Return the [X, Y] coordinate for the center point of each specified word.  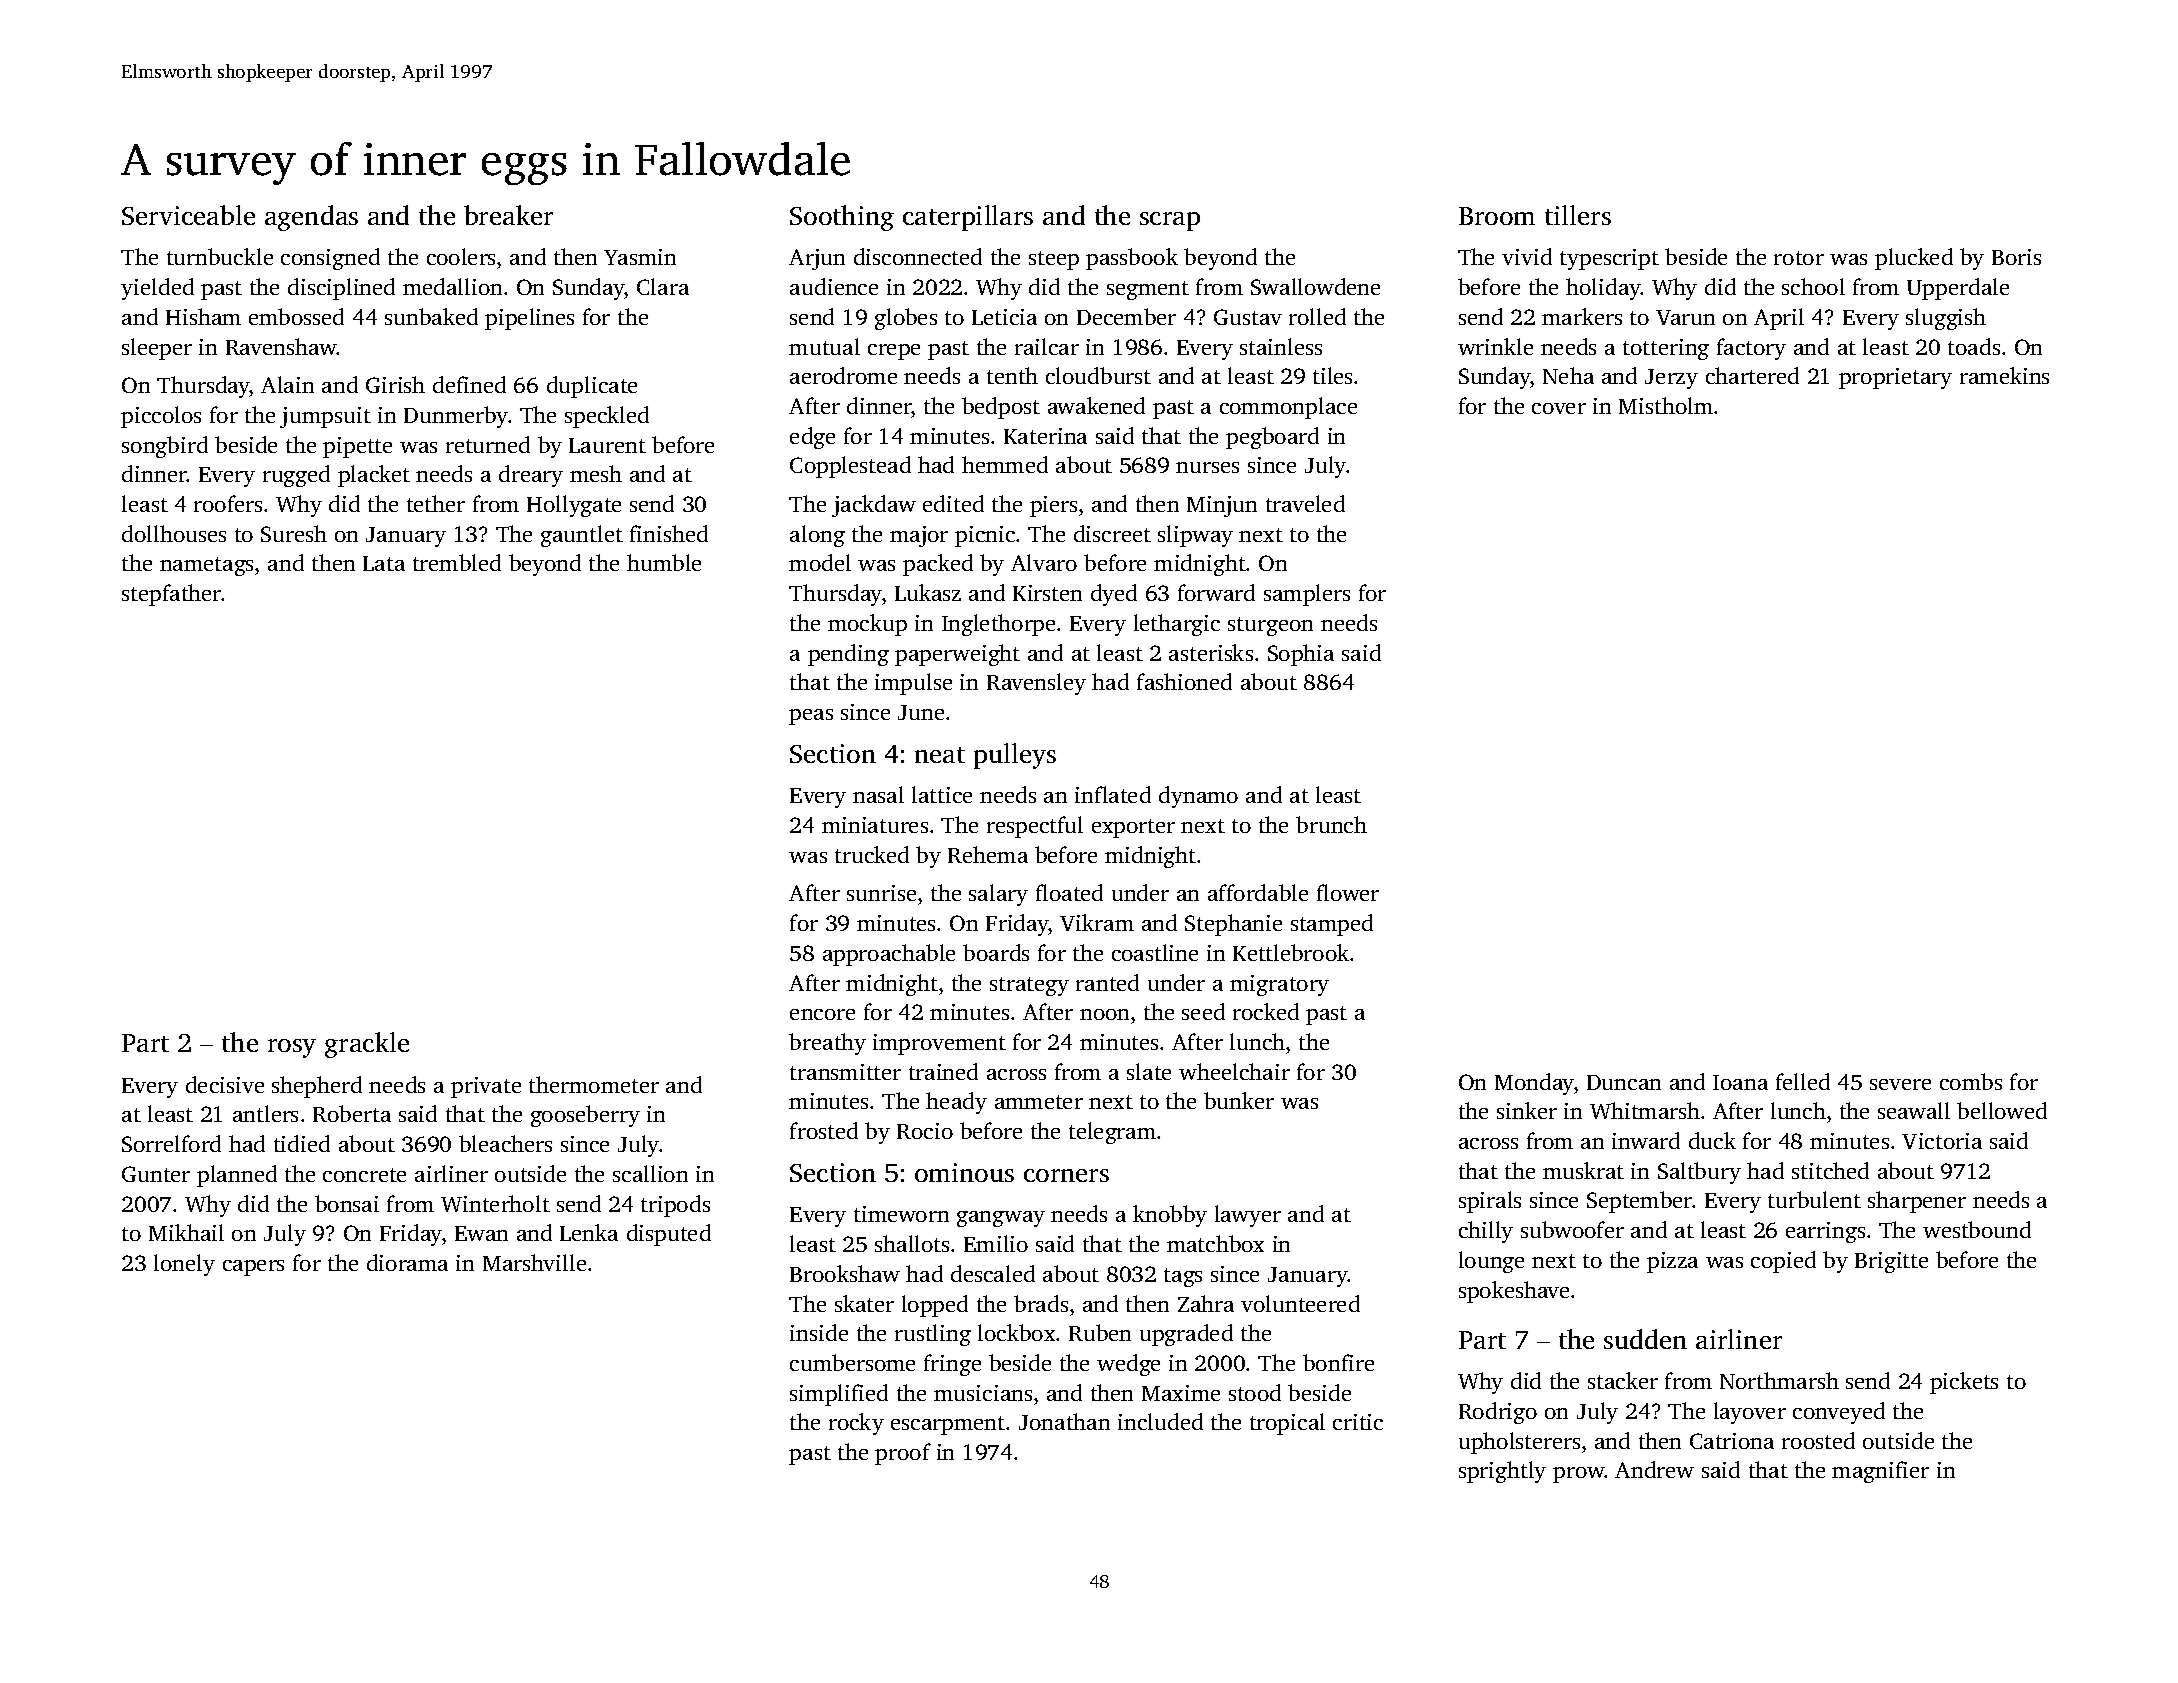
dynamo [1198, 797]
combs [1971, 1081]
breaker [508, 215]
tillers [1578, 215]
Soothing [842, 218]
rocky [856, 1424]
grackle [367, 1045]
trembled [457, 562]
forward [1216, 592]
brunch [1331, 824]
